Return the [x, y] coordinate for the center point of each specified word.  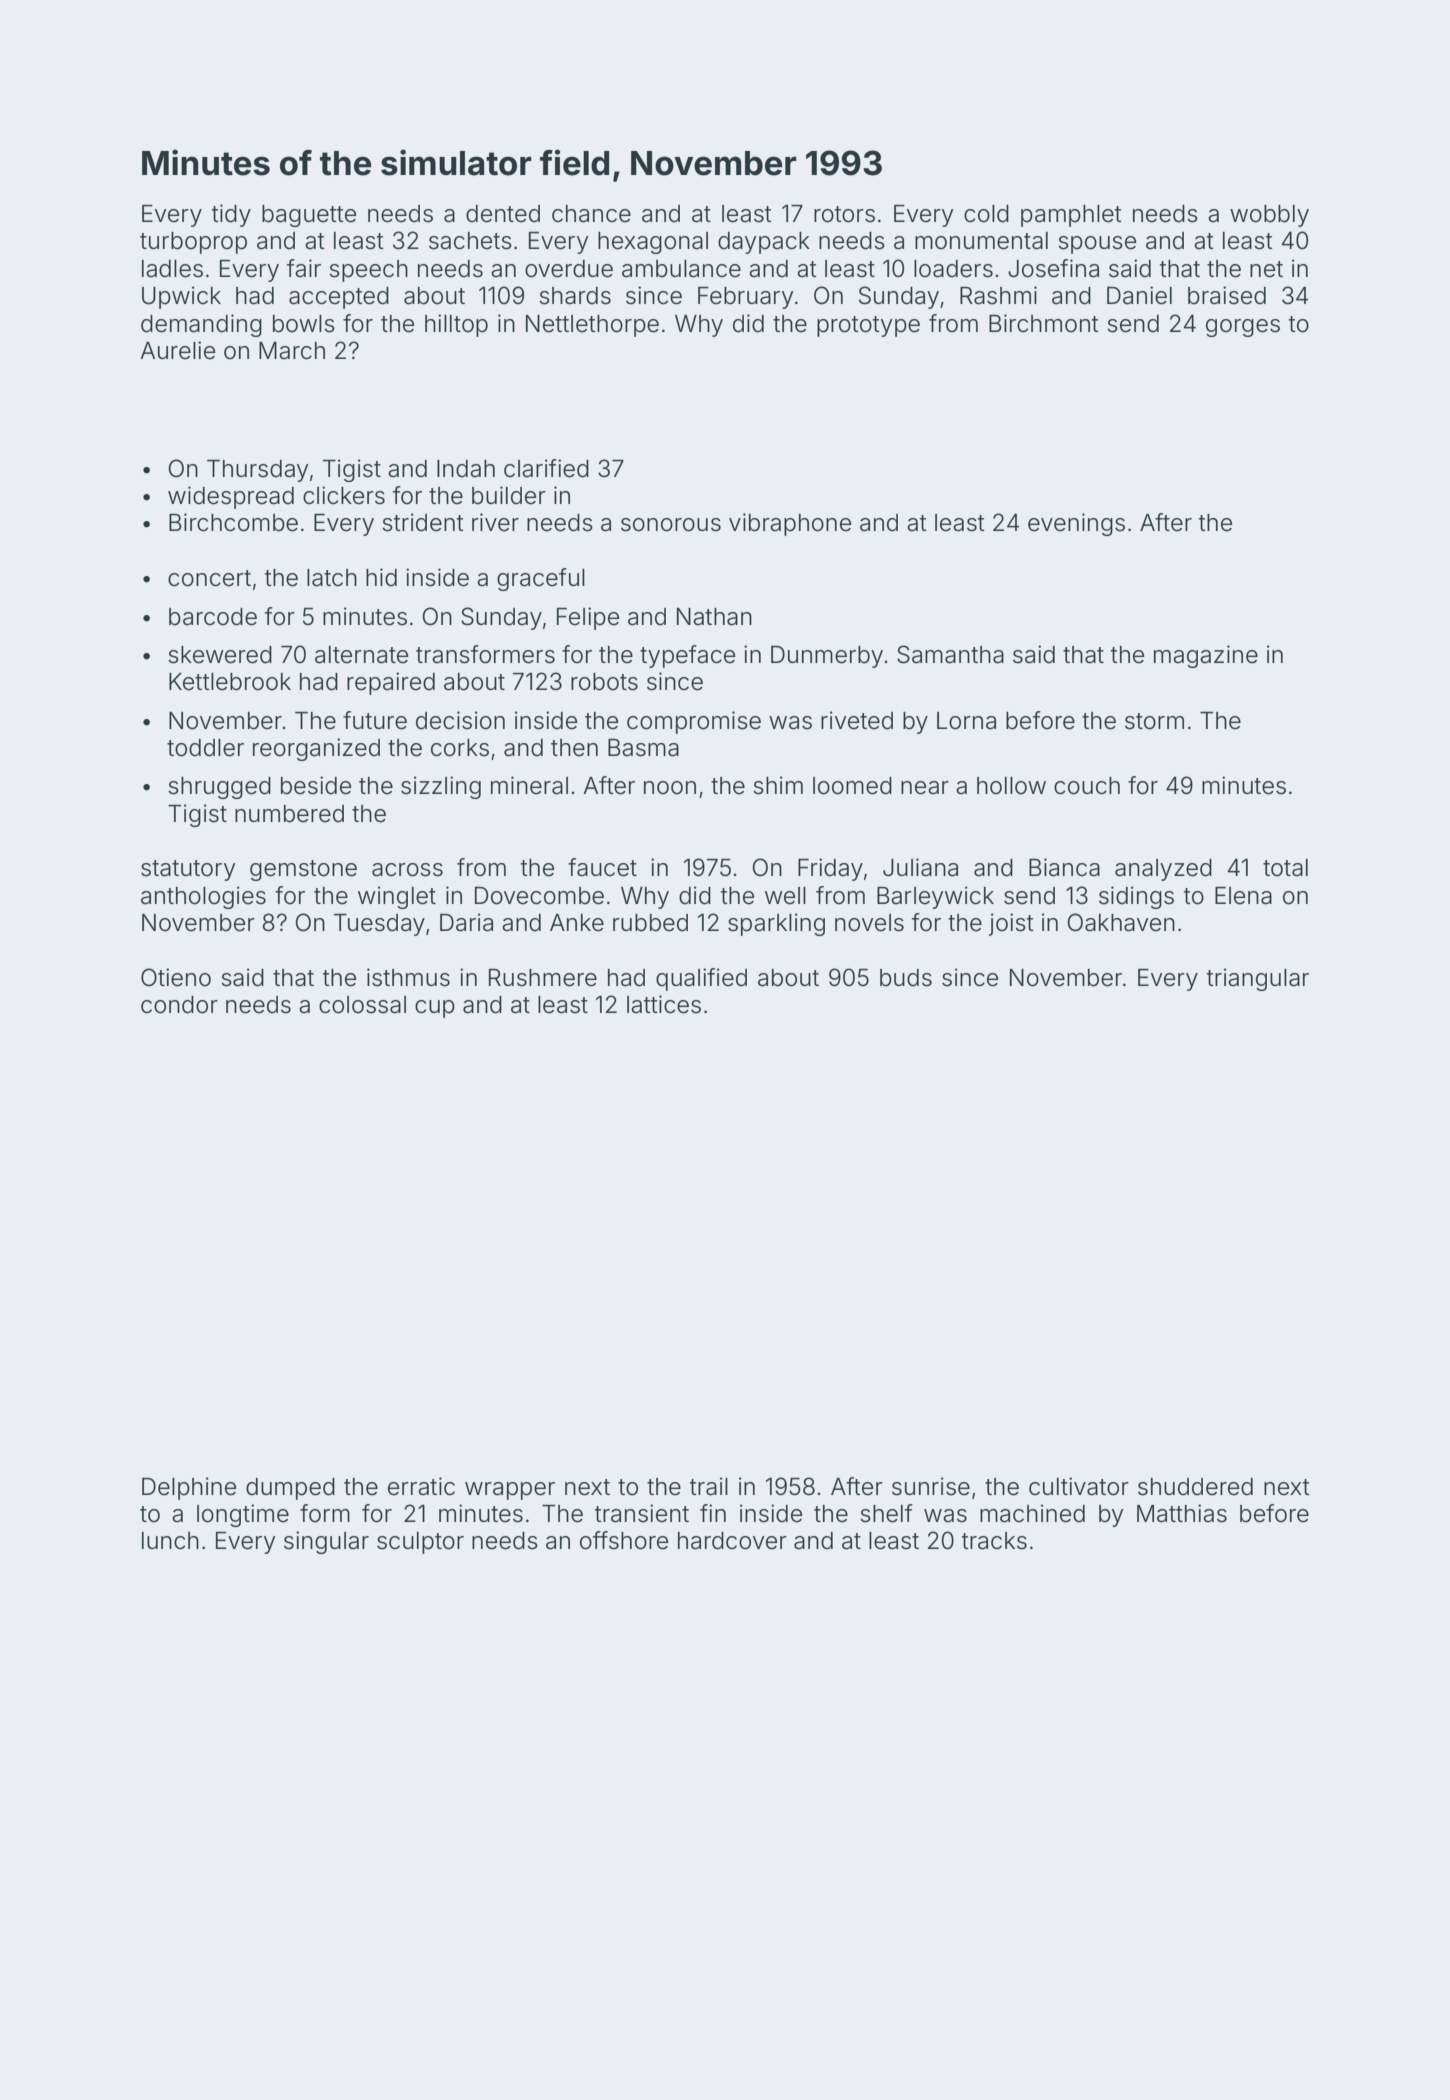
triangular [1258, 979]
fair [304, 268]
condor [179, 1005]
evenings [1076, 524]
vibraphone [790, 524]
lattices [664, 1004]
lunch [170, 1540]
